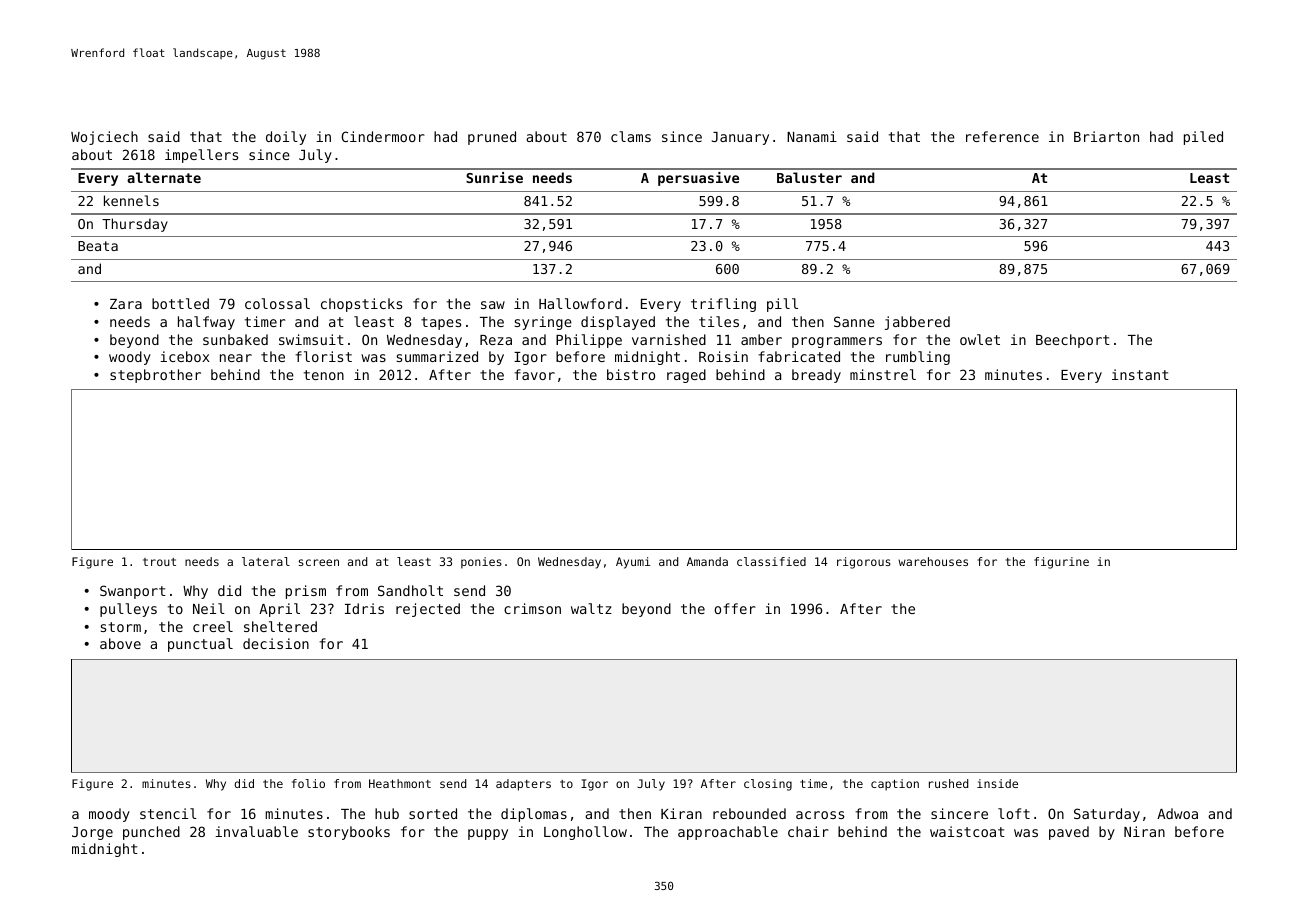 The height and width of the image is (924, 1308). Describe the element at coordinates (1177, 813) in the image. I see `Adwoa` at that location.
